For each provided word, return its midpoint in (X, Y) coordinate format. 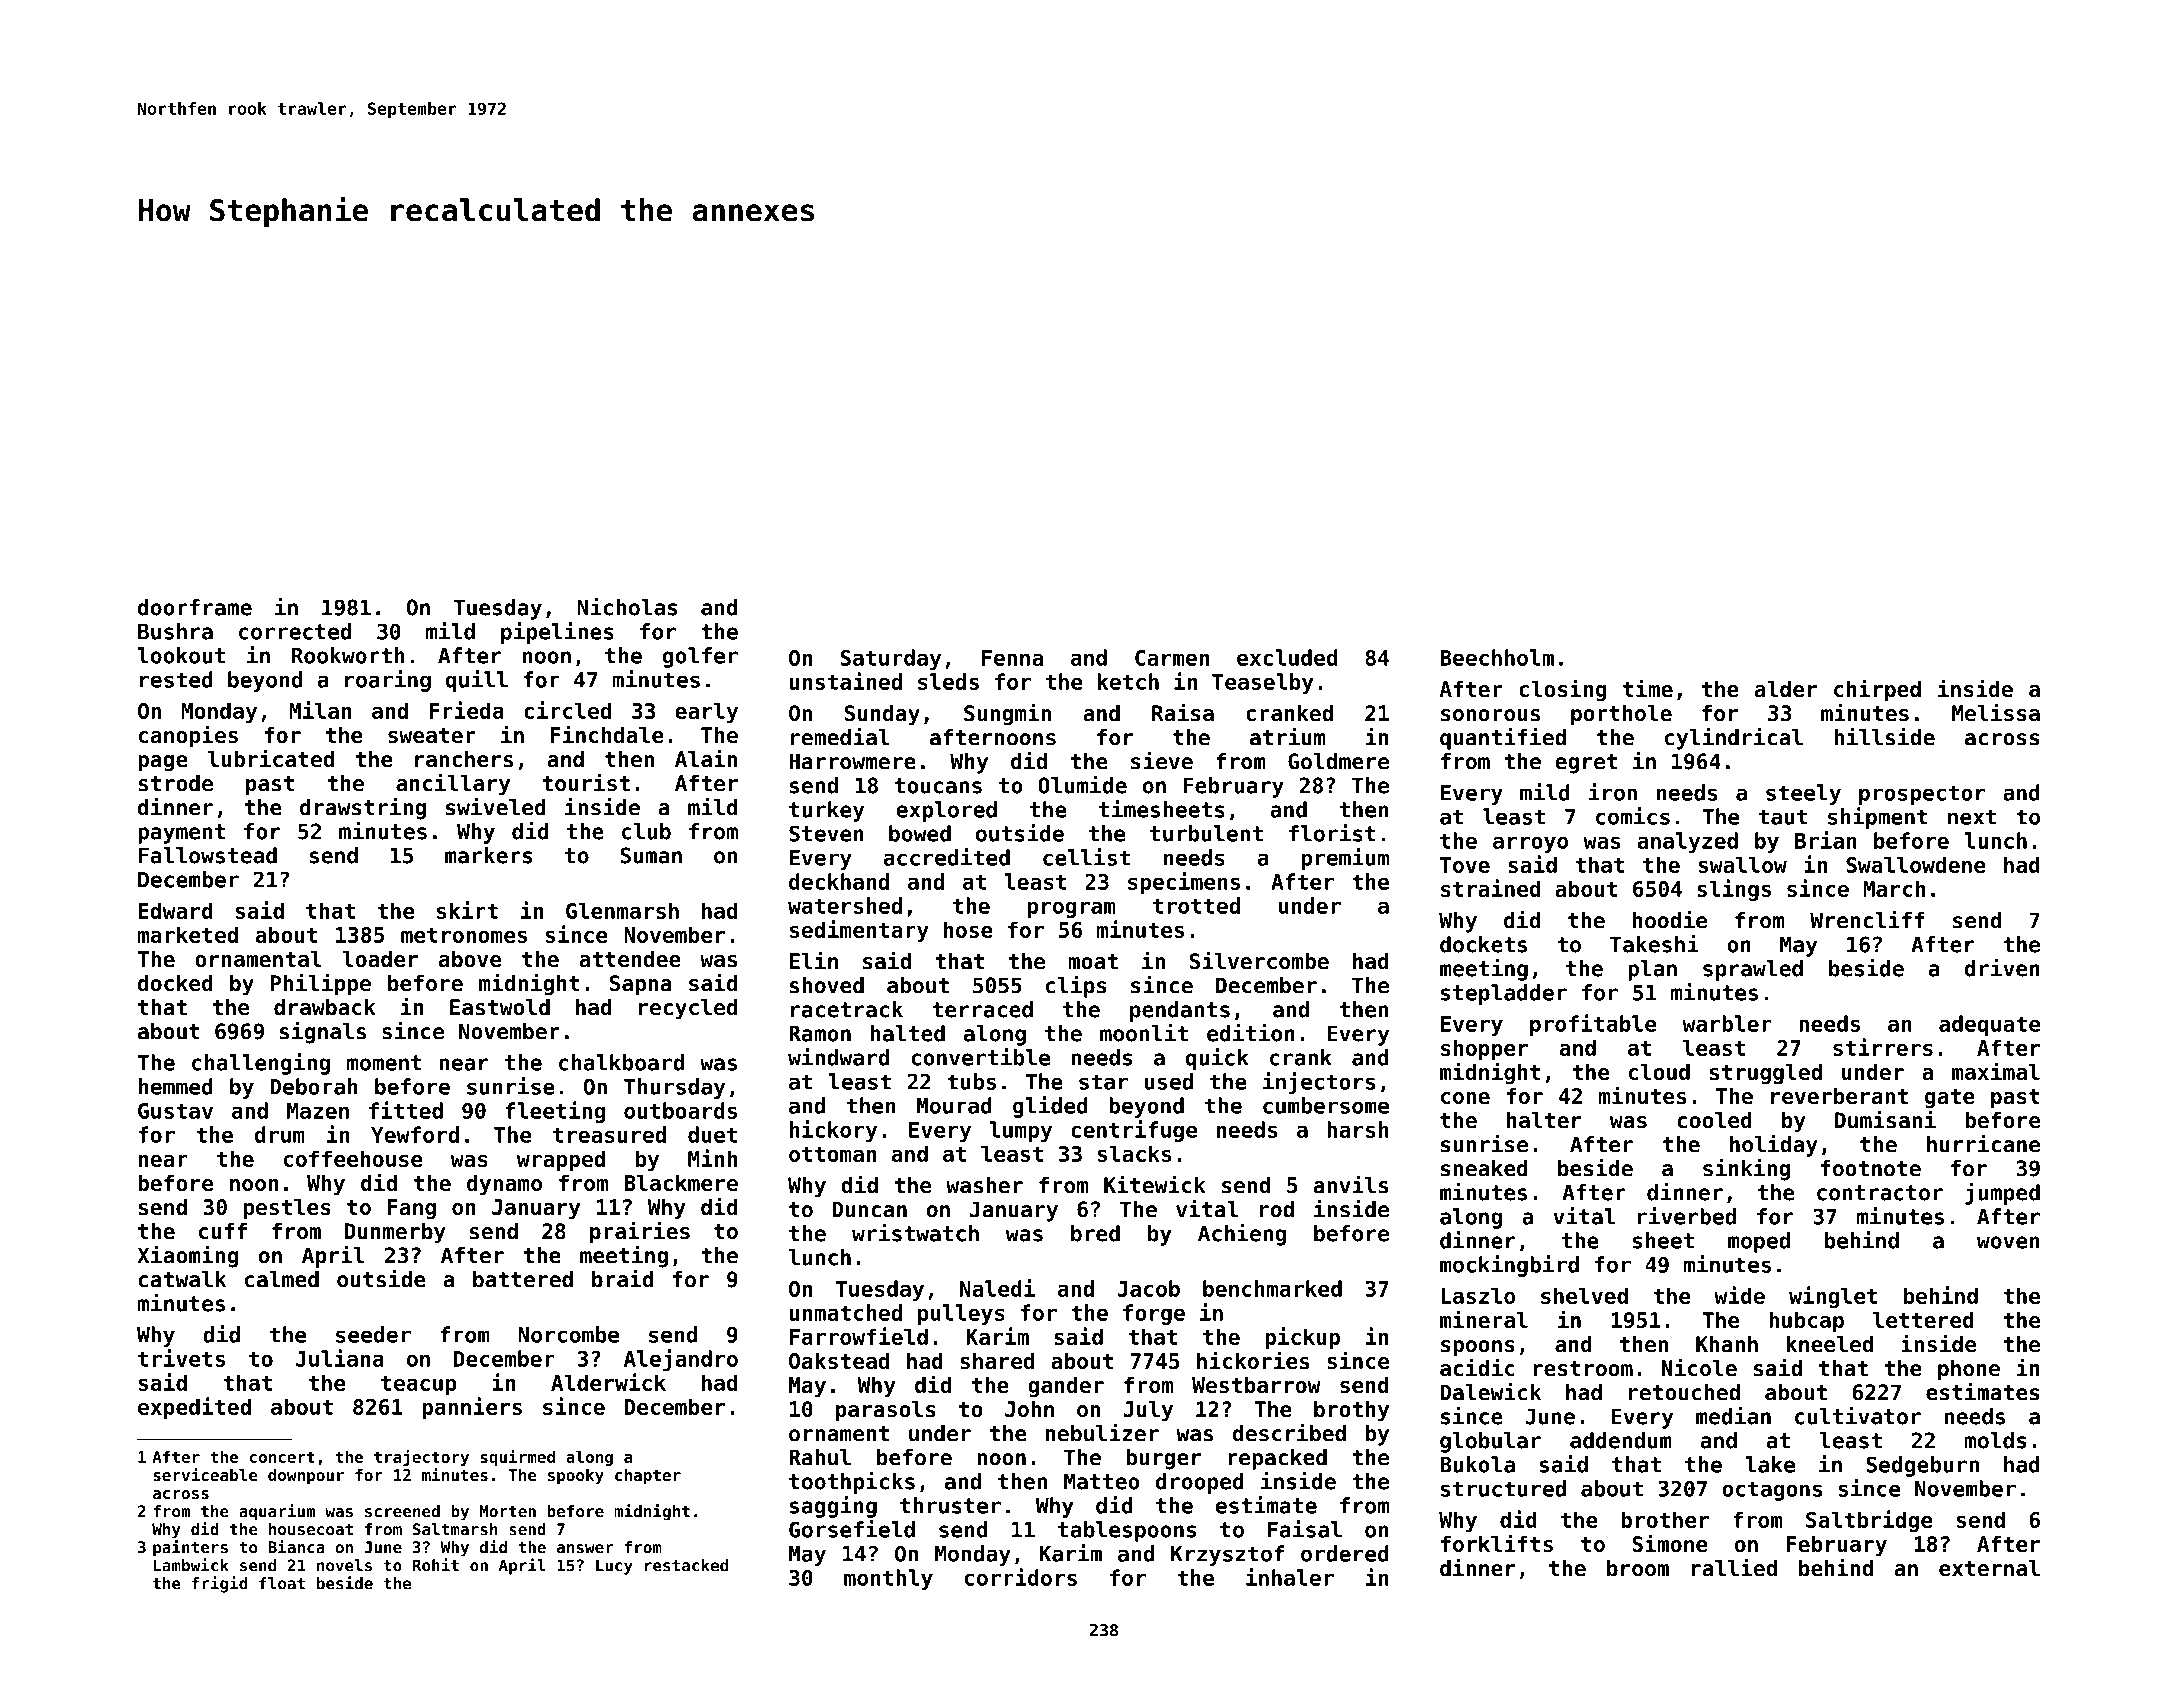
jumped (2002, 1194)
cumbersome (1326, 1105)
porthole (1621, 715)
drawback (325, 1007)
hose (968, 929)
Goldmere (1338, 761)
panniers (472, 1408)
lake (1770, 1464)
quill (477, 681)
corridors (1021, 1577)
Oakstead (839, 1360)
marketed (188, 934)
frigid (219, 1584)
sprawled (1753, 970)
